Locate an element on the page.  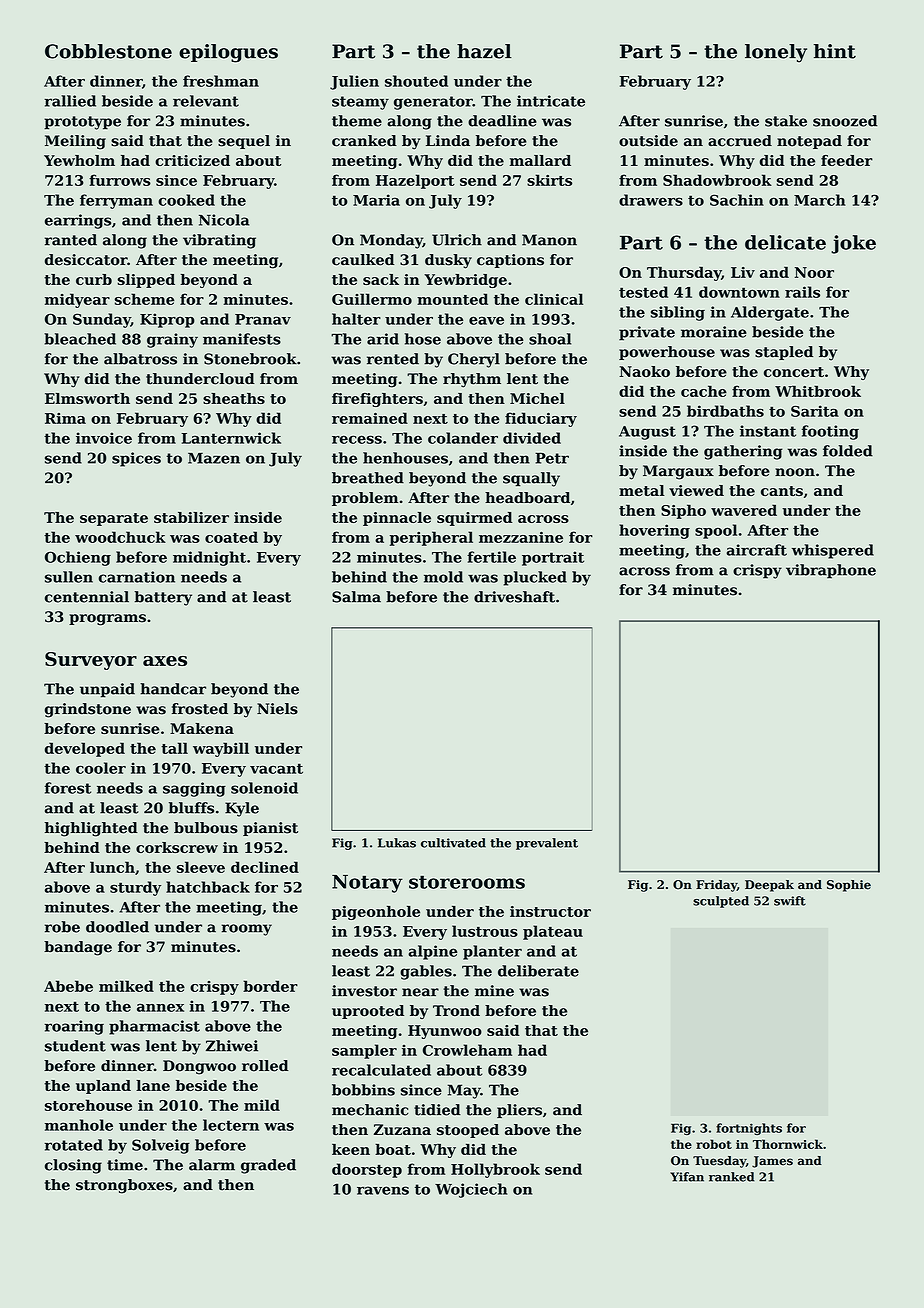
accrued is located at coordinates (740, 141).
